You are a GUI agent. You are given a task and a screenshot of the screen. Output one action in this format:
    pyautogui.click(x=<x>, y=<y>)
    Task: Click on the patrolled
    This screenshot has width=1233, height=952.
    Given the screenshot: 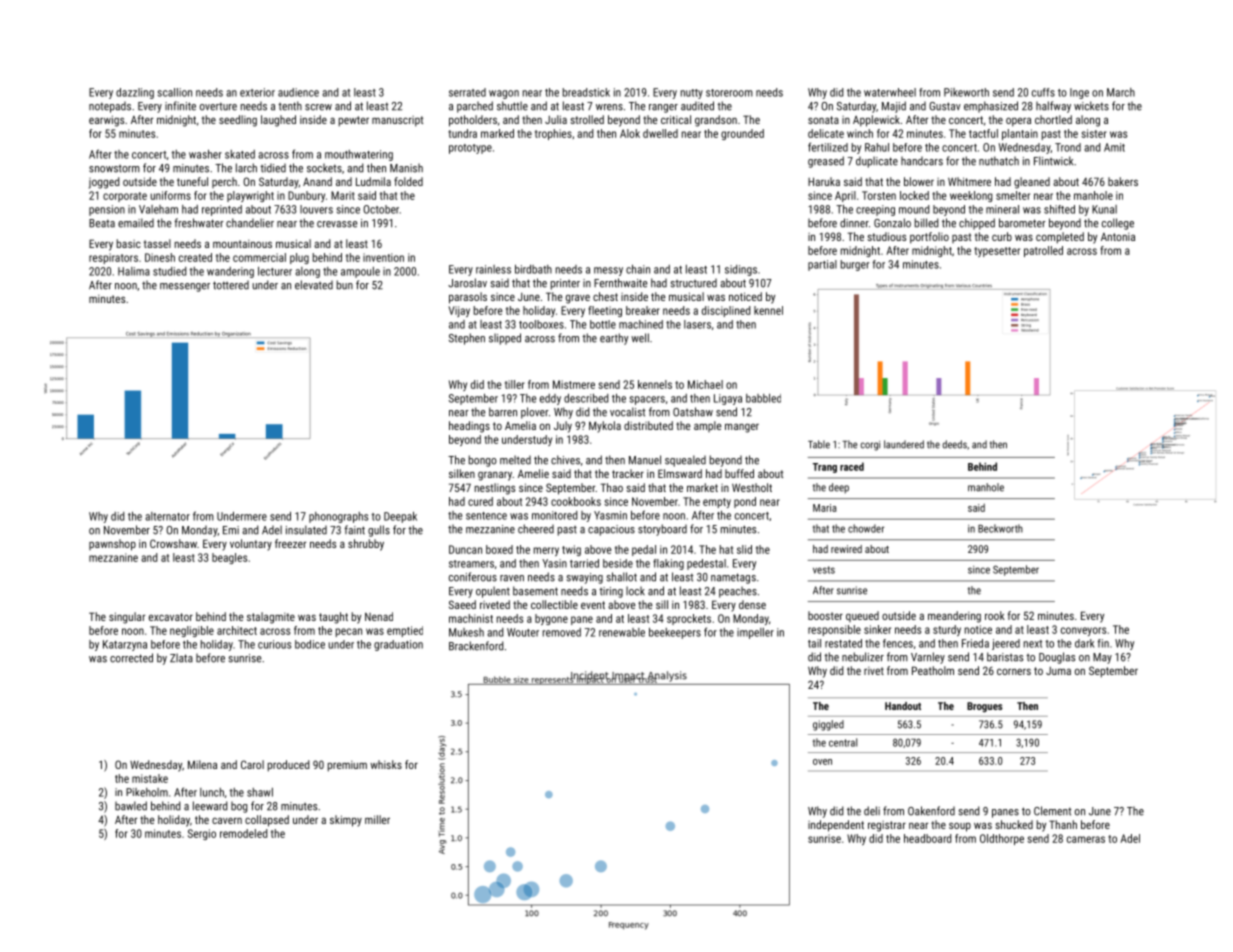 What is the action you would take?
    pyautogui.click(x=1043, y=251)
